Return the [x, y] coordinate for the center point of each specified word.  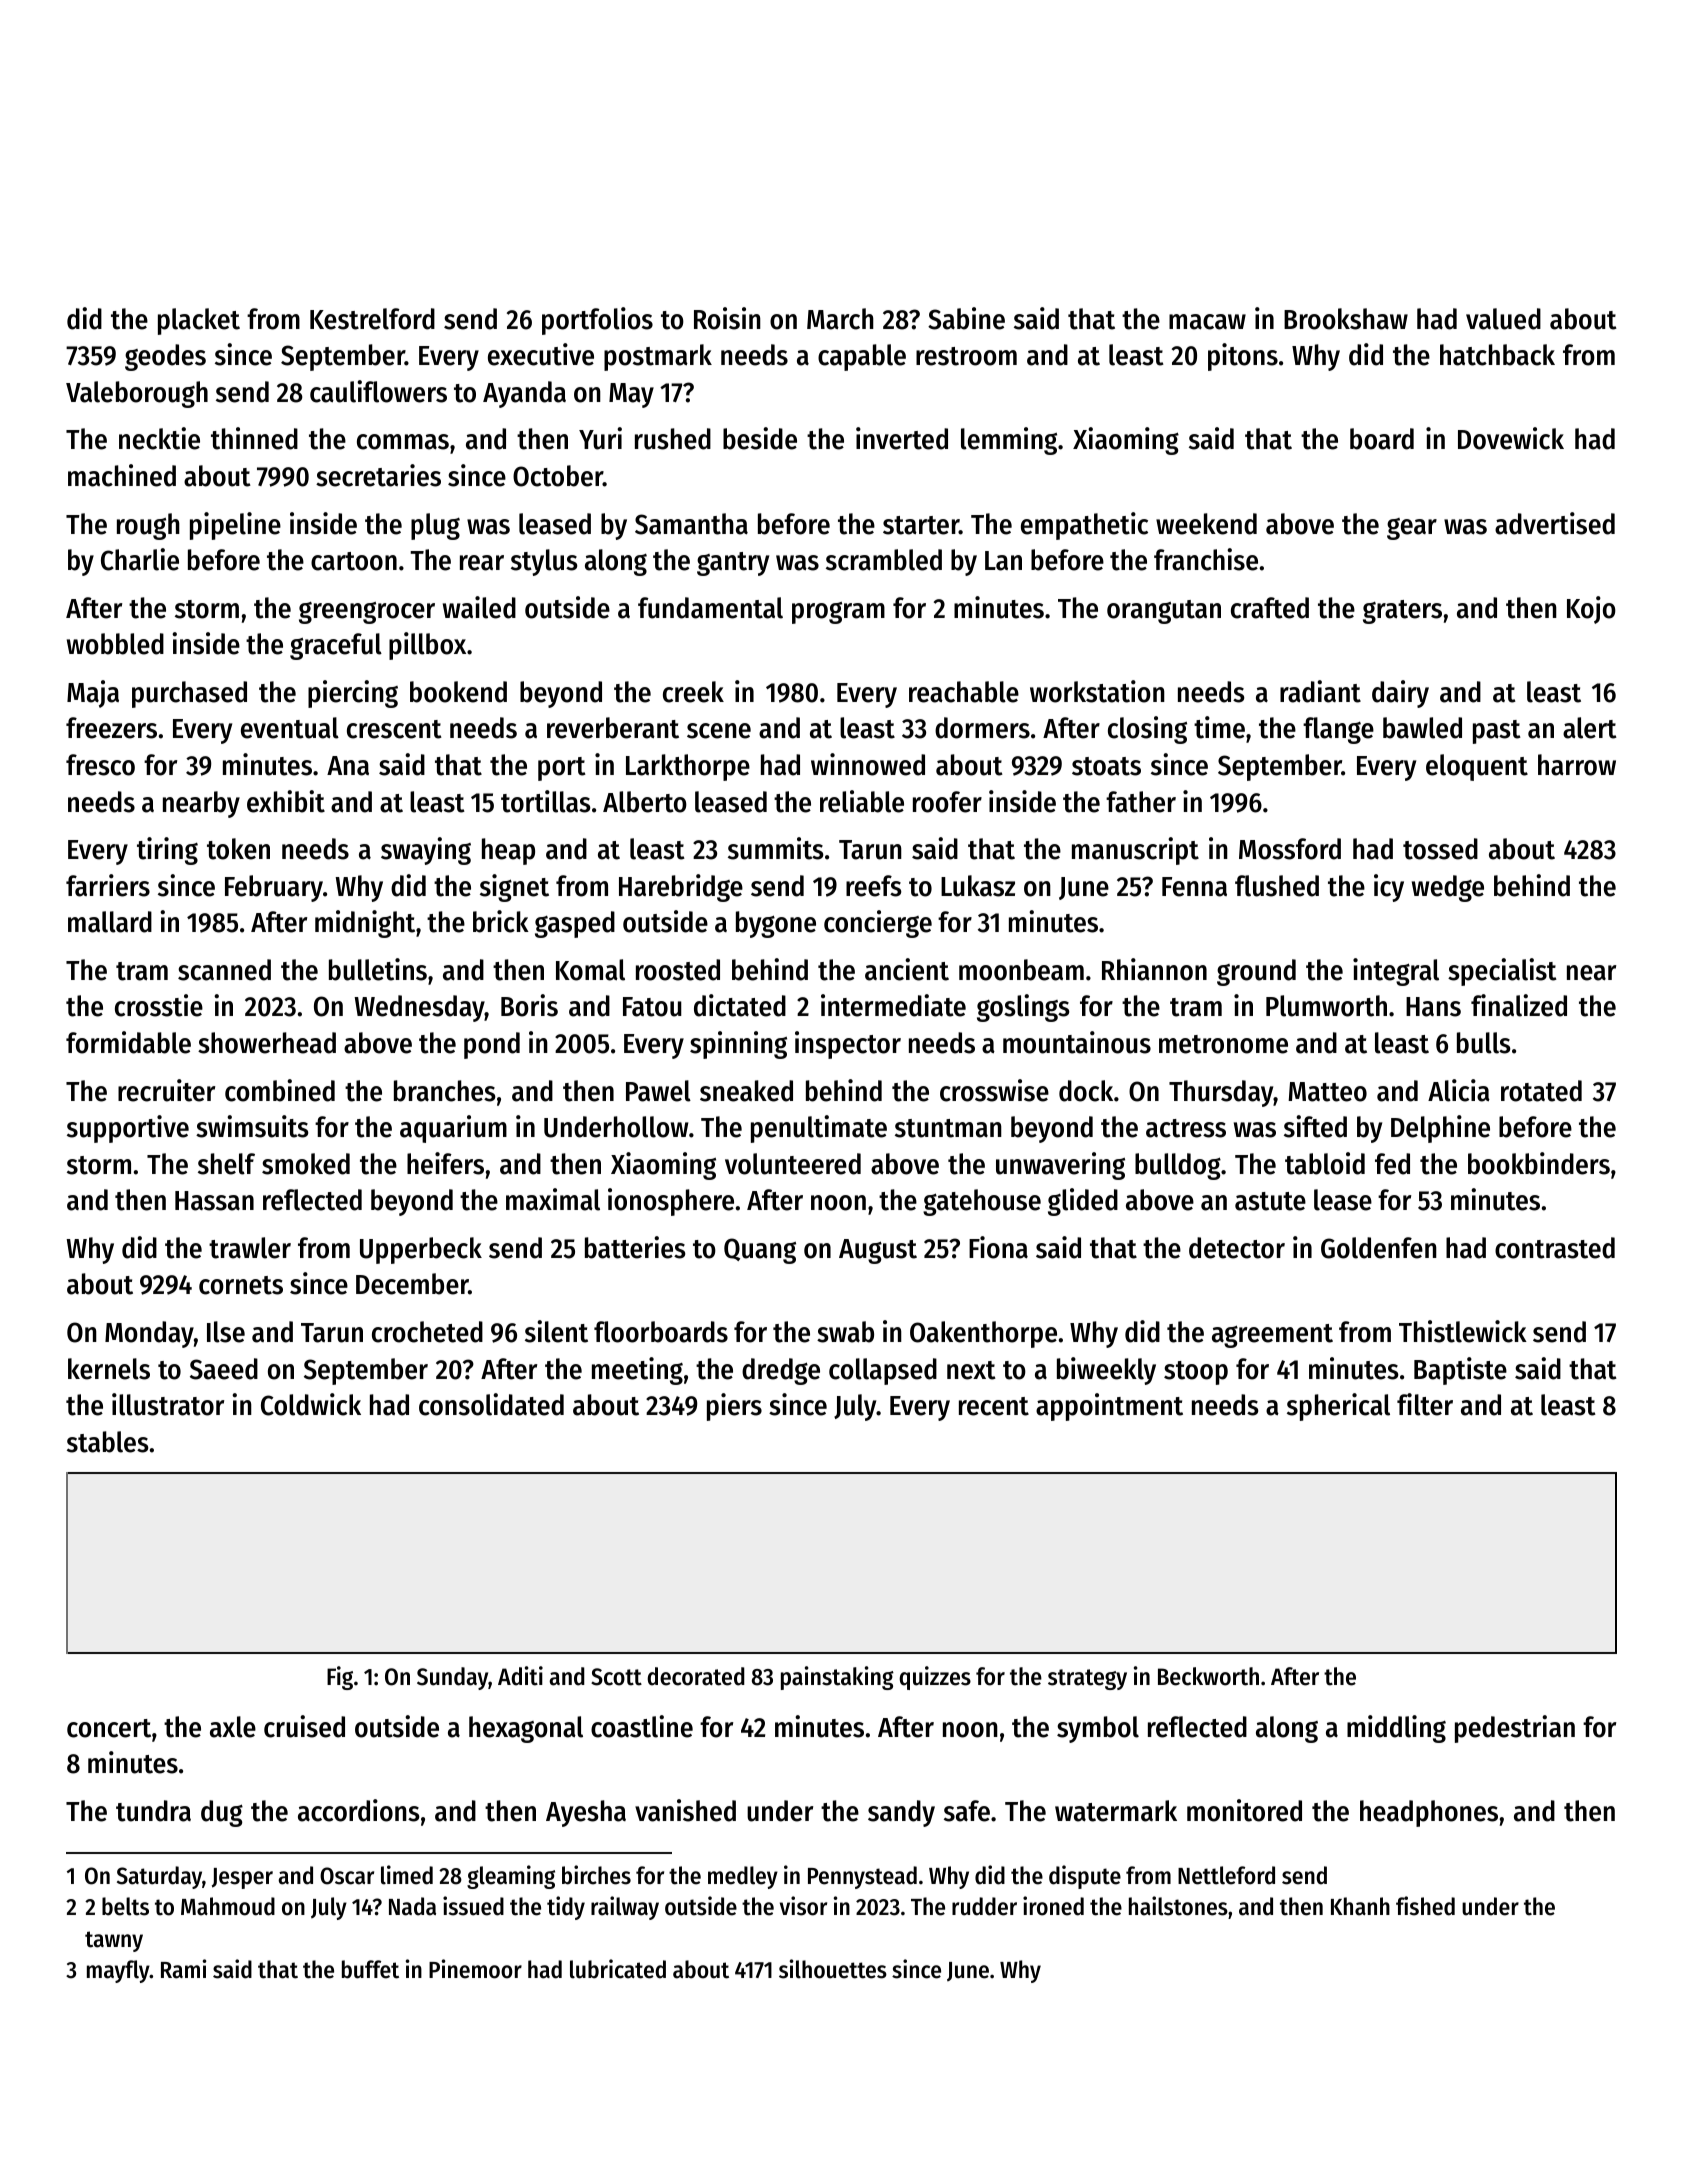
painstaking [837, 1678]
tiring [167, 851]
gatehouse [982, 1202]
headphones [1429, 1813]
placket [199, 321]
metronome [1223, 1044]
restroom [966, 356]
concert [109, 1728]
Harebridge [681, 888]
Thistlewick [1463, 1331]
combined [280, 1090]
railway [625, 1908]
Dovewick [1511, 438]
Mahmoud [228, 1906]
